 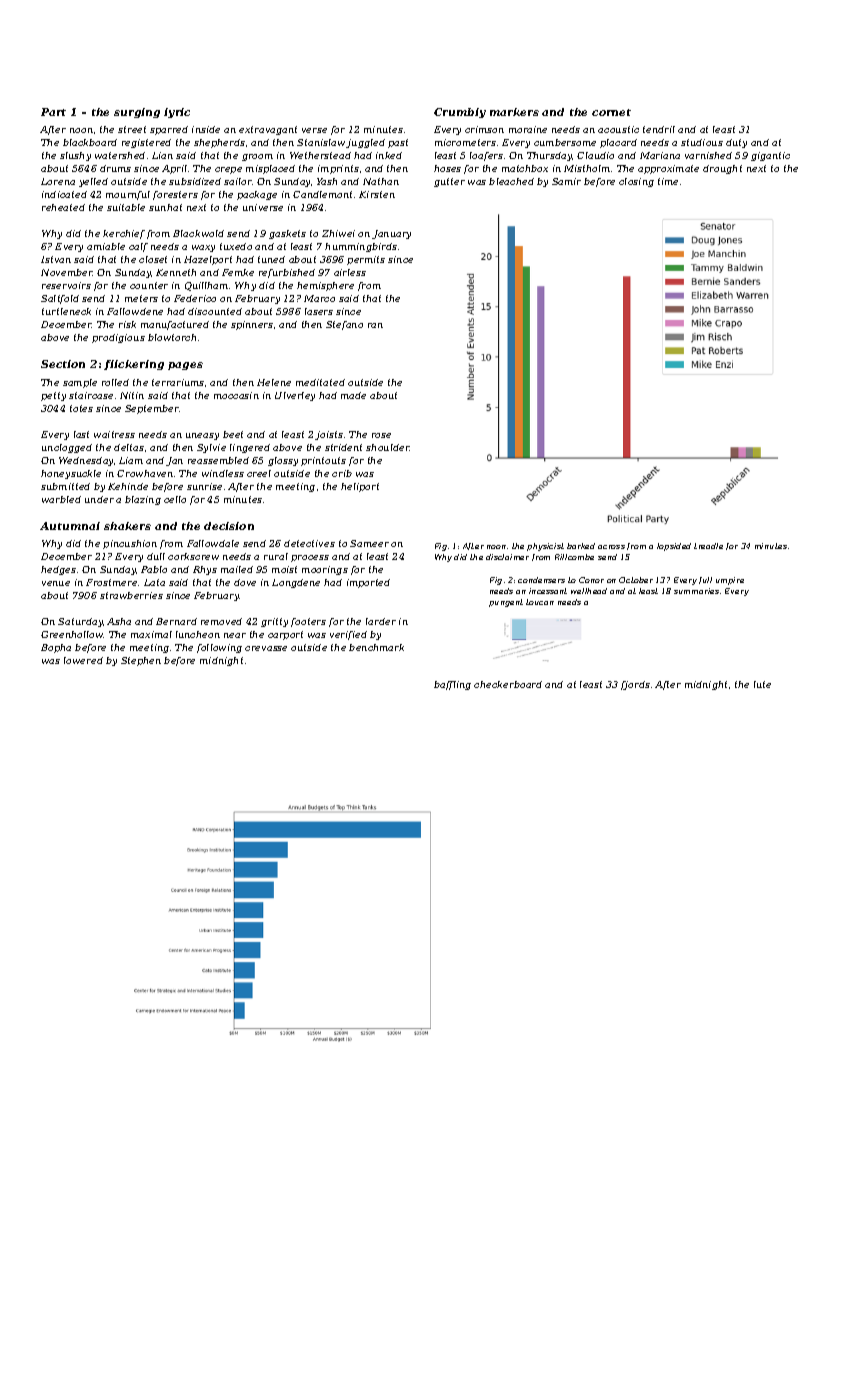 I want to click on rose, so click(x=381, y=435).
